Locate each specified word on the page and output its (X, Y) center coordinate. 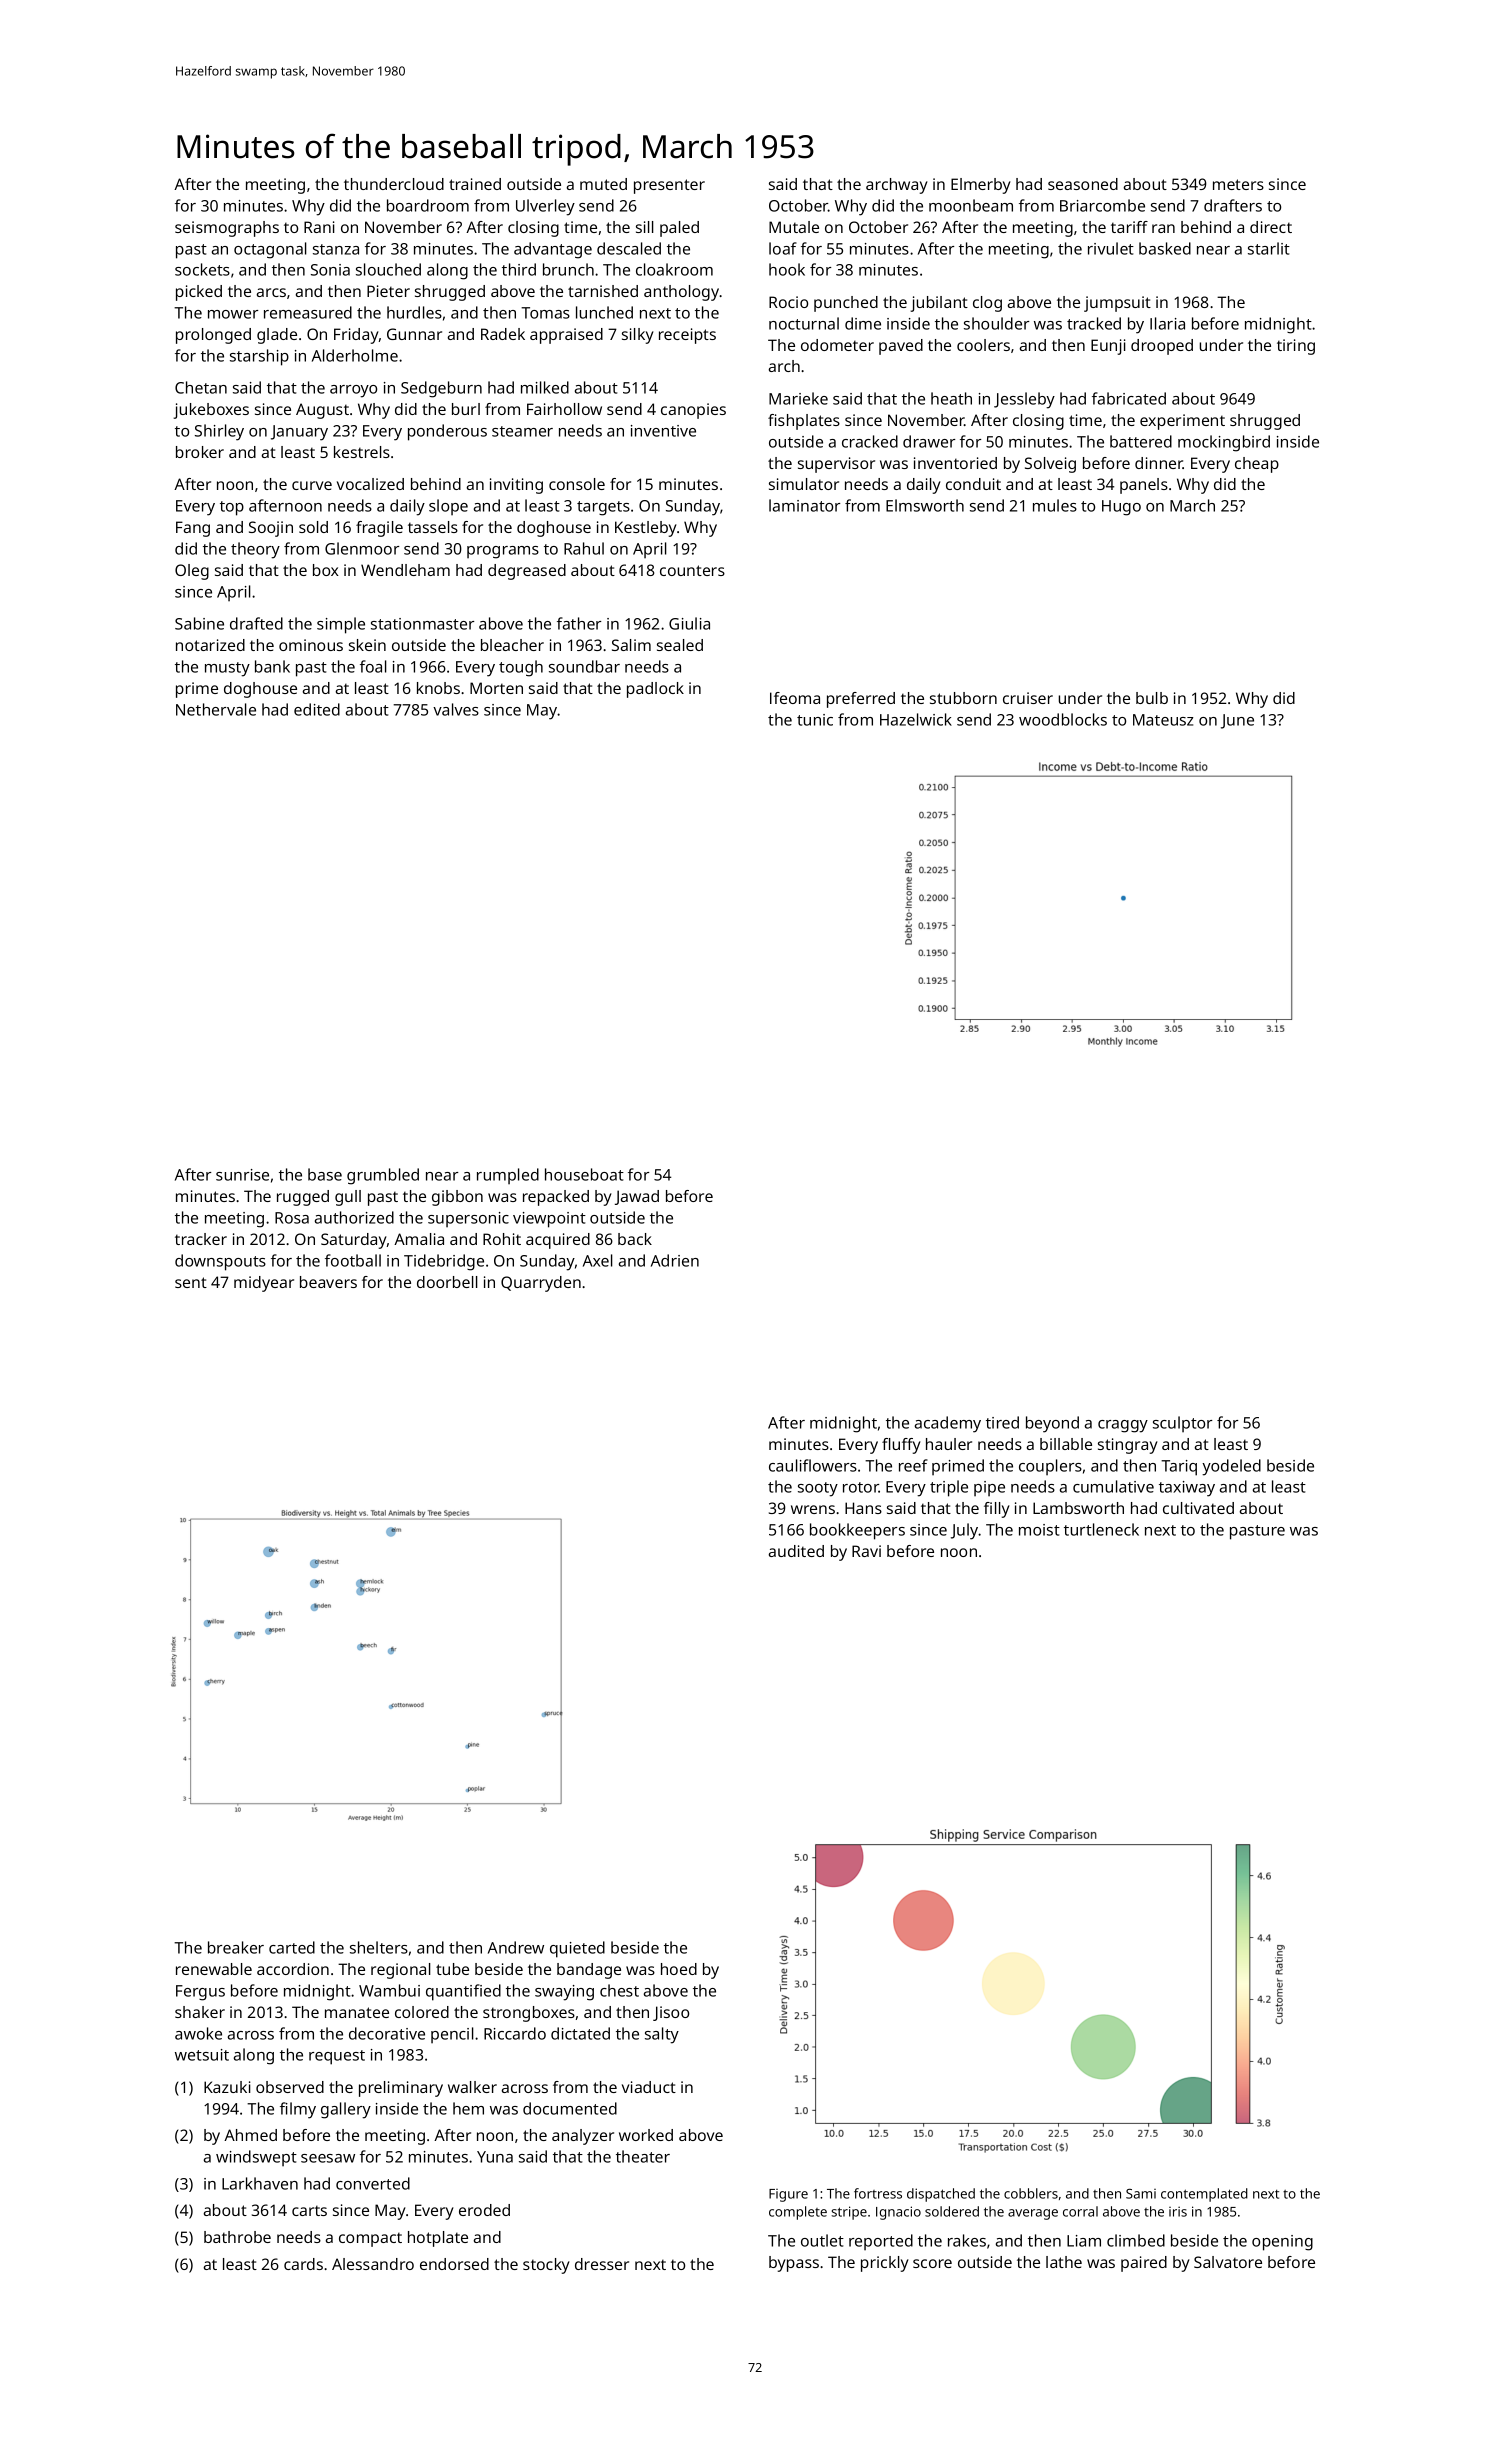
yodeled (1231, 1467)
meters (1238, 184)
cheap (1257, 465)
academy (948, 1424)
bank (272, 666)
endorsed (454, 2264)
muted (603, 184)
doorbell (447, 1282)
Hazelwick (916, 719)
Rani (319, 227)
